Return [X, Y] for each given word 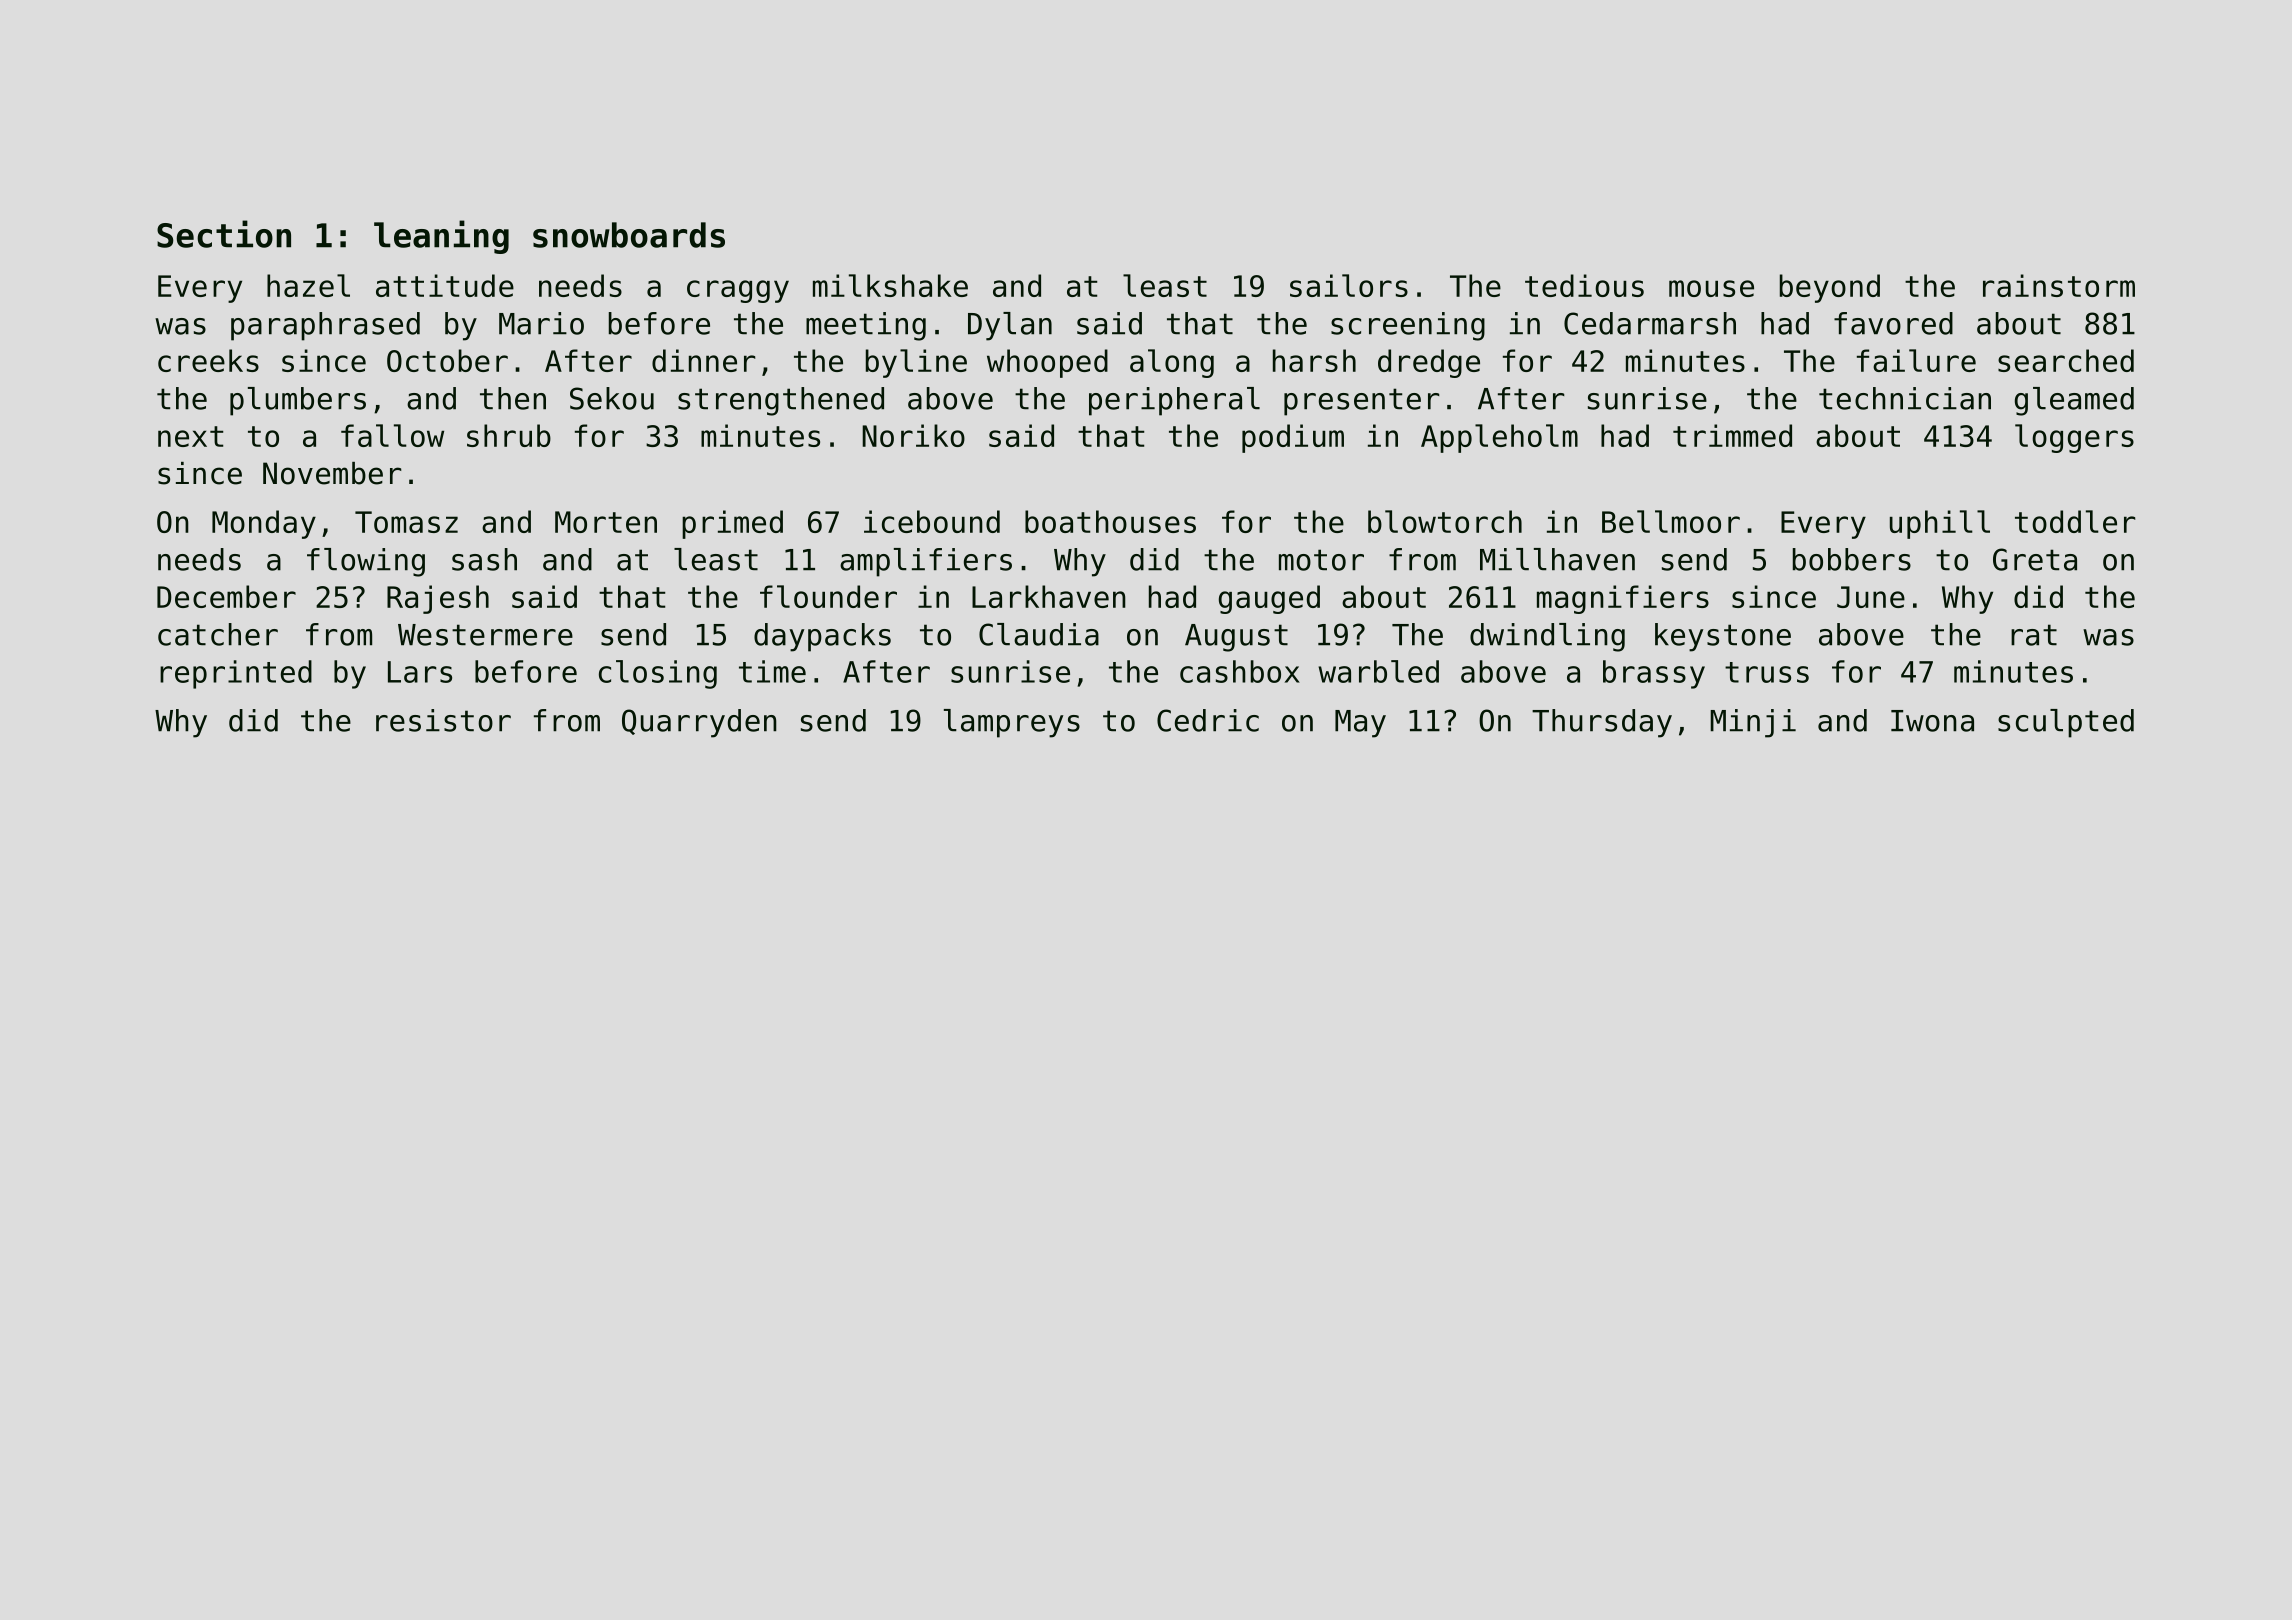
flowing [366, 562]
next [190, 436]
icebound [932, 521]
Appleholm [1499, 438]
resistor [443, 720]
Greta [2035, 559]
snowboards [629, 235]
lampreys [1012, 723]
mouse [1711, 288]
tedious [1584, 285]
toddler [2075, 521]
